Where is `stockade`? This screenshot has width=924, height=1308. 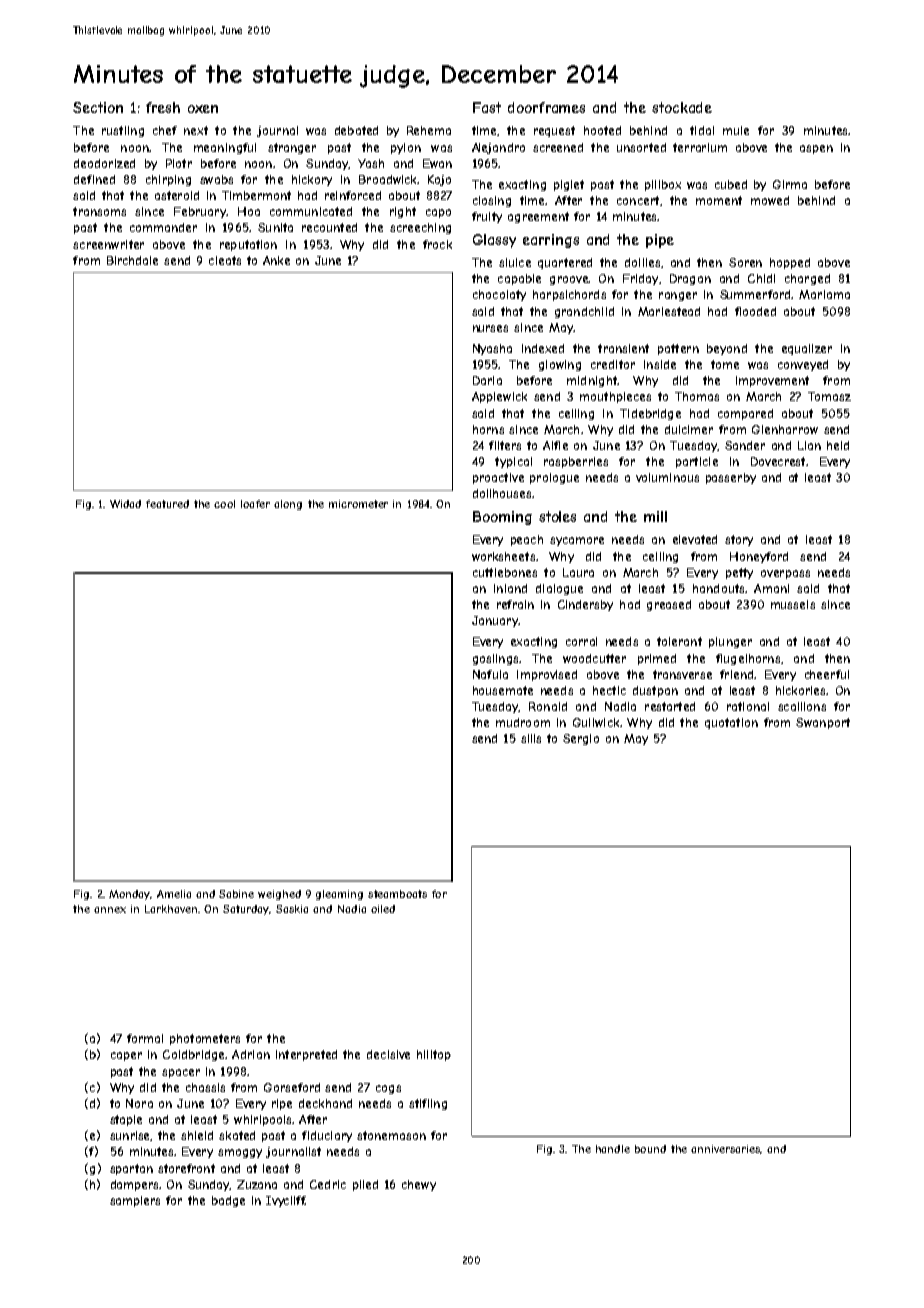
stockade is located at coordinates (682, 107).
